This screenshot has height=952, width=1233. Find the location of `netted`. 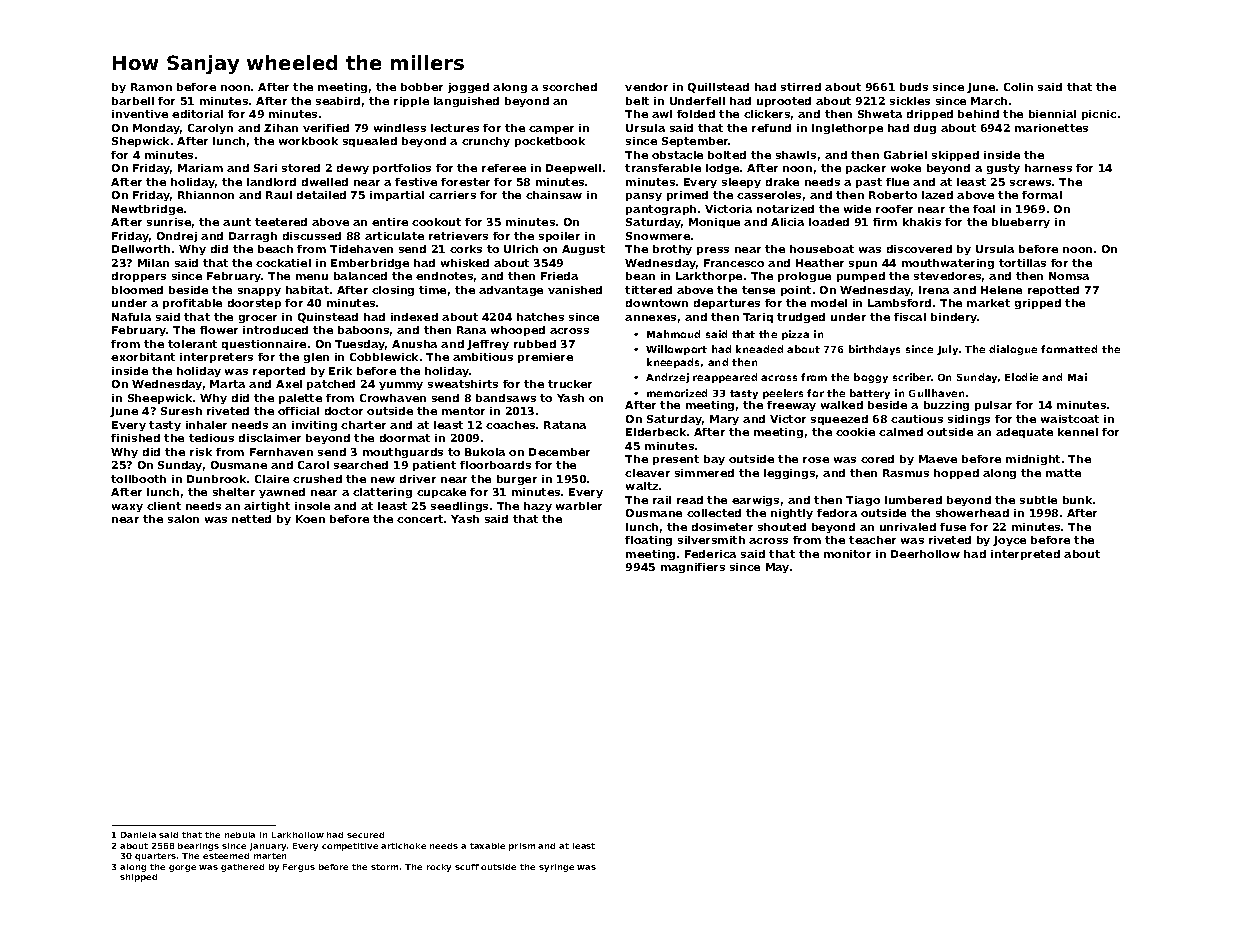

netted is located at coordinates (251, 519).
